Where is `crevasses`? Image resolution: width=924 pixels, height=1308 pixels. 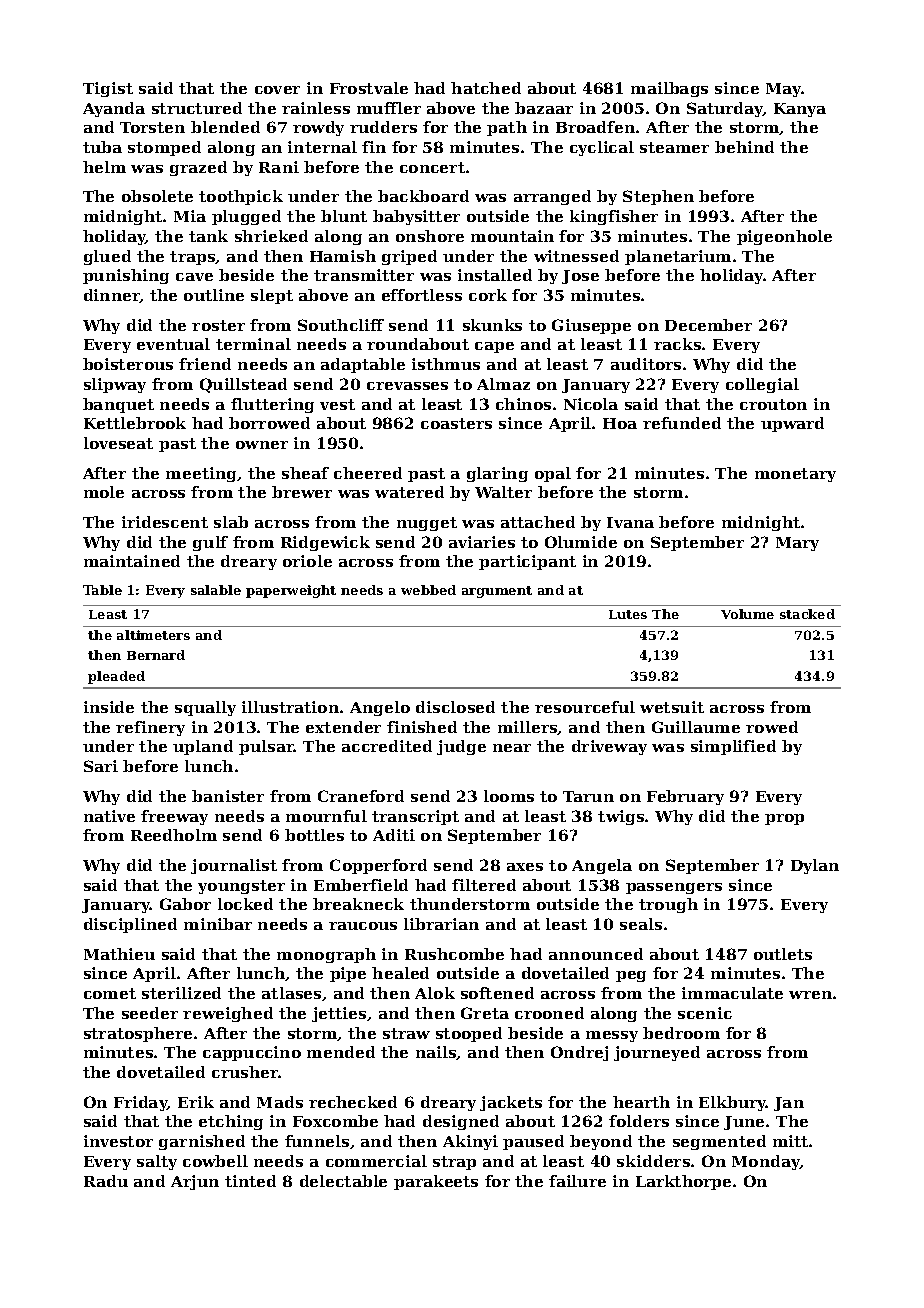
crevasses is located at coordinates (407, 386).
